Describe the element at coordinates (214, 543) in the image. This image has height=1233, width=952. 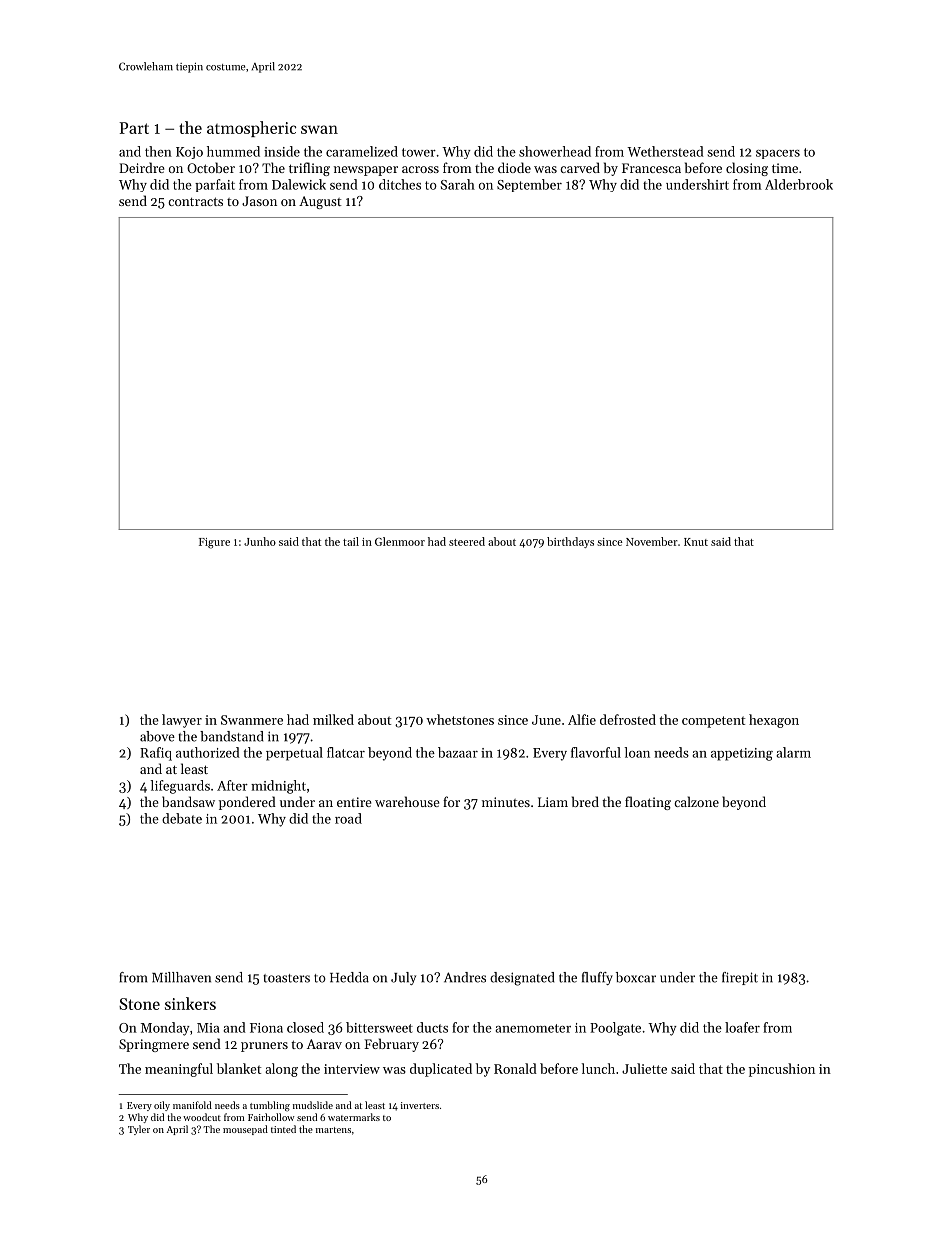
I see `Figure` at that location.
